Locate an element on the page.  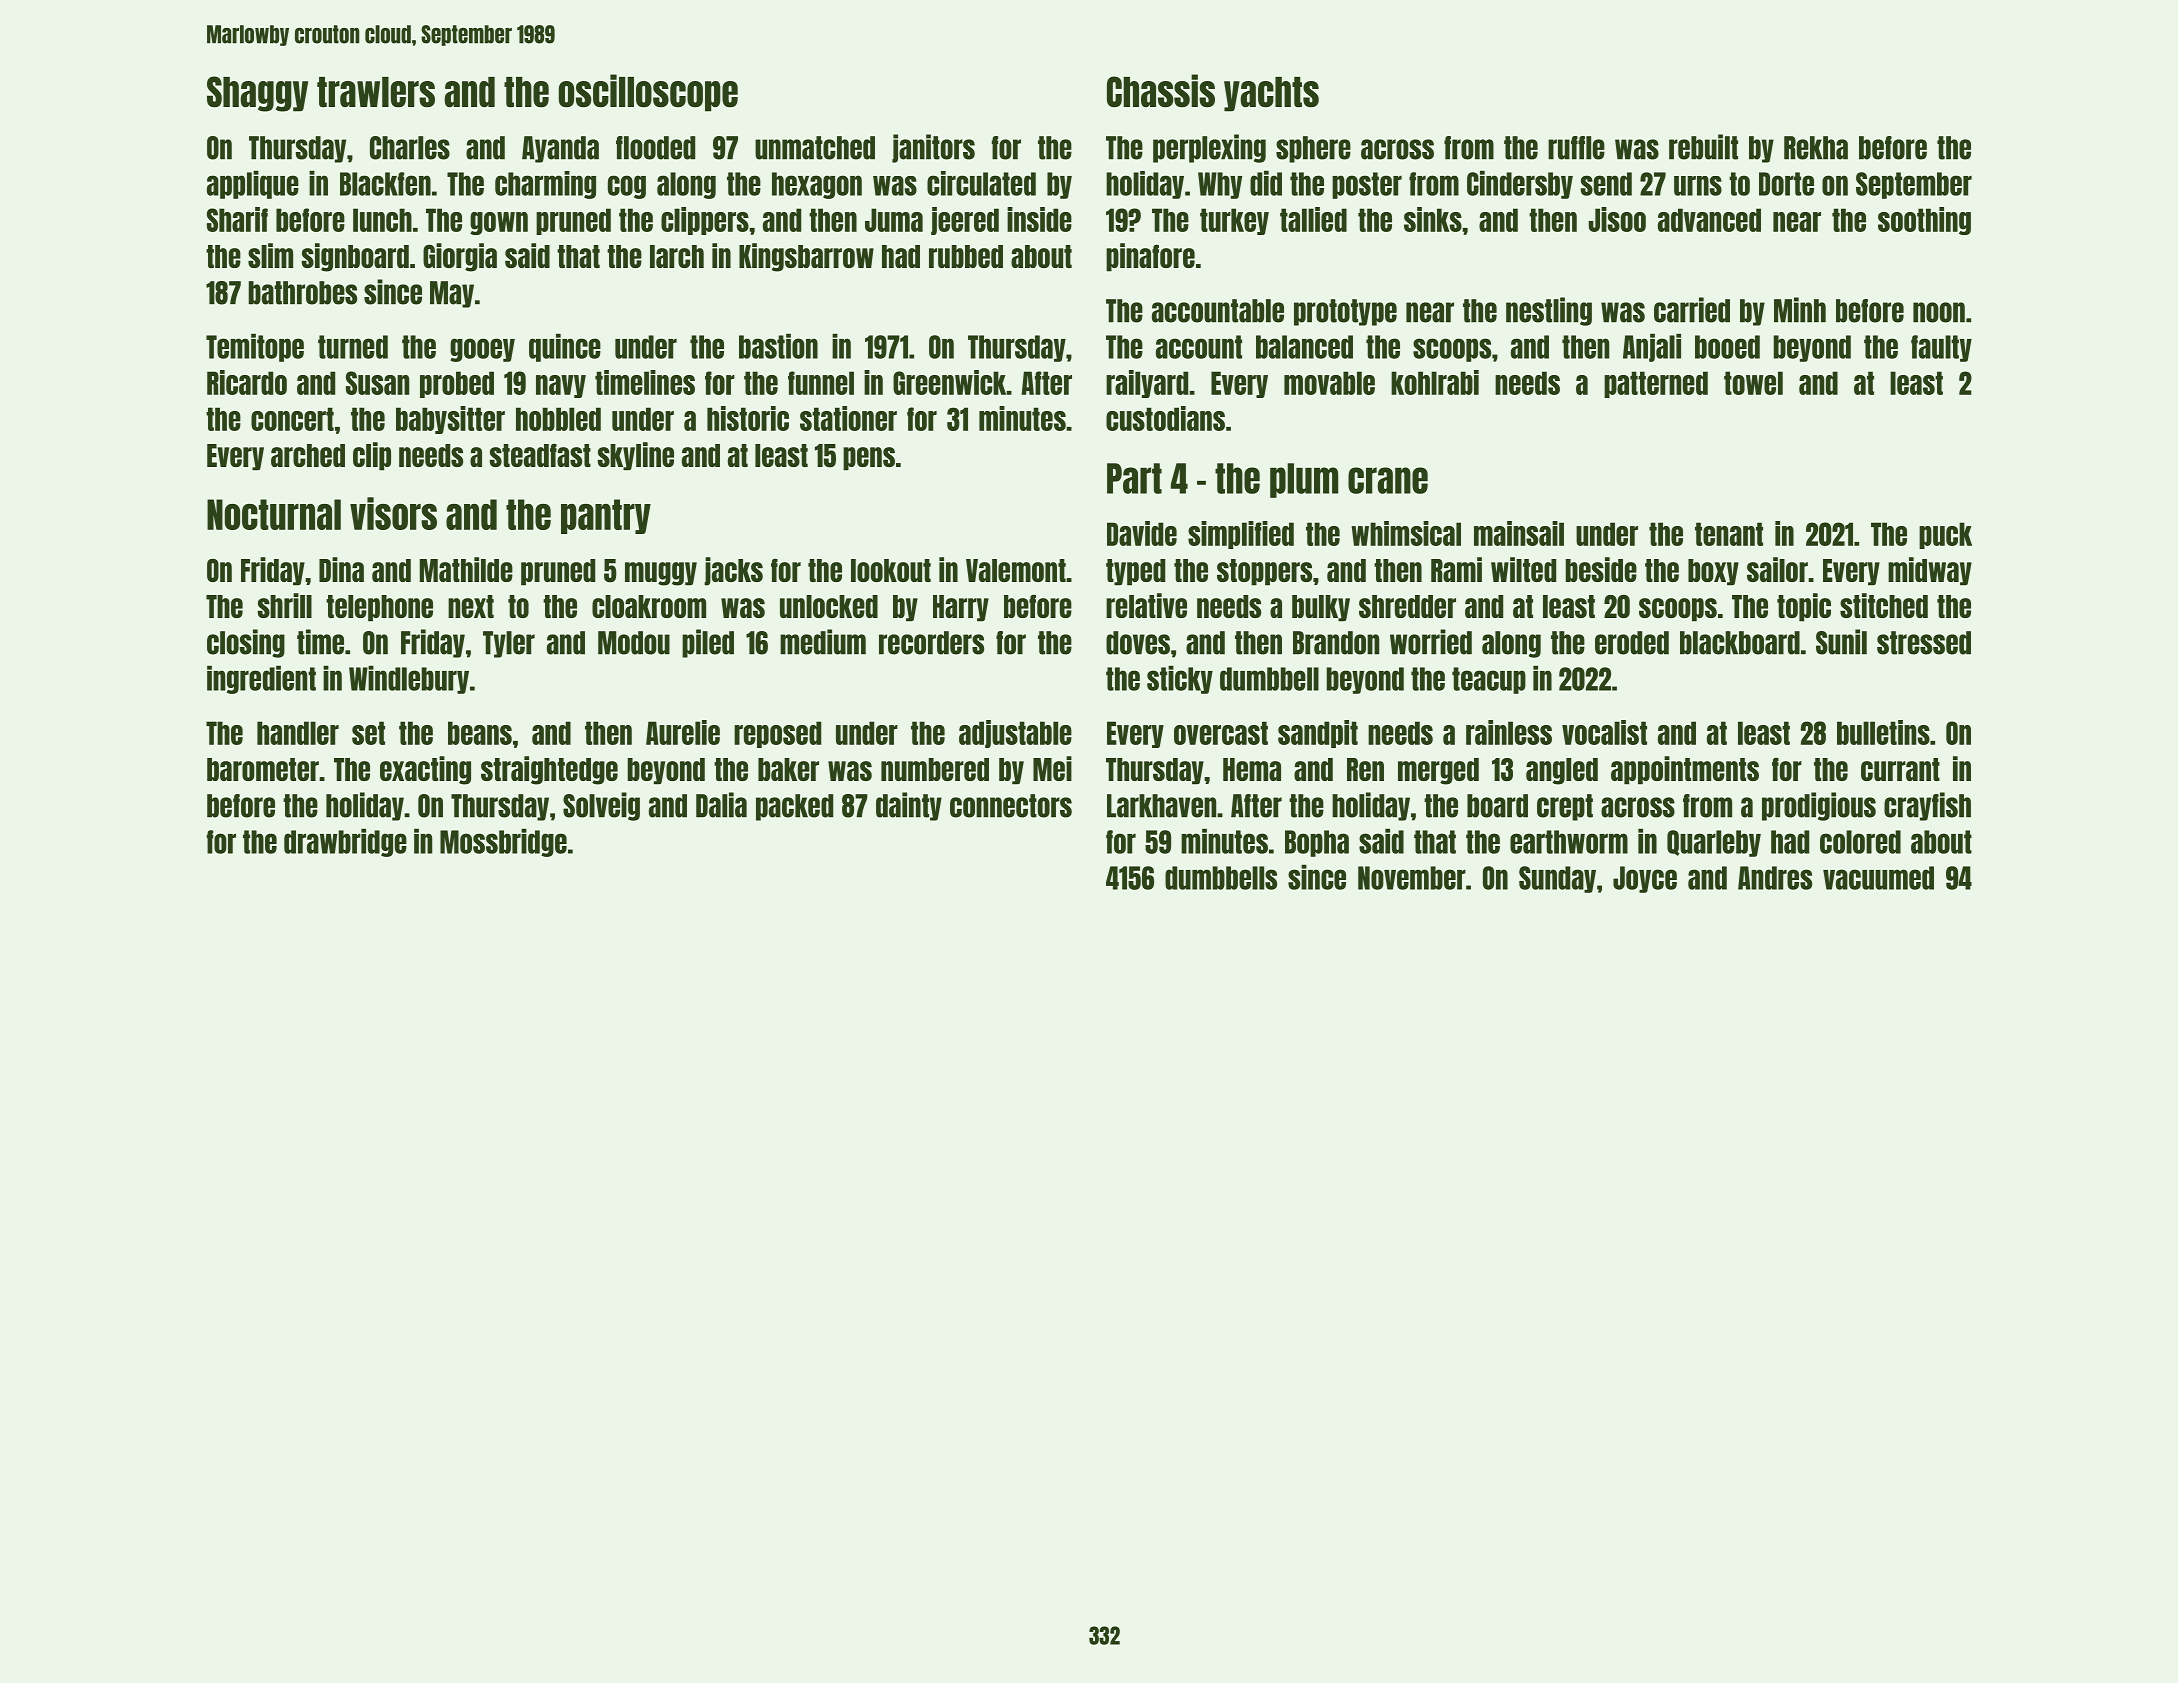
overcast is located at coordinates (1221, 733).
